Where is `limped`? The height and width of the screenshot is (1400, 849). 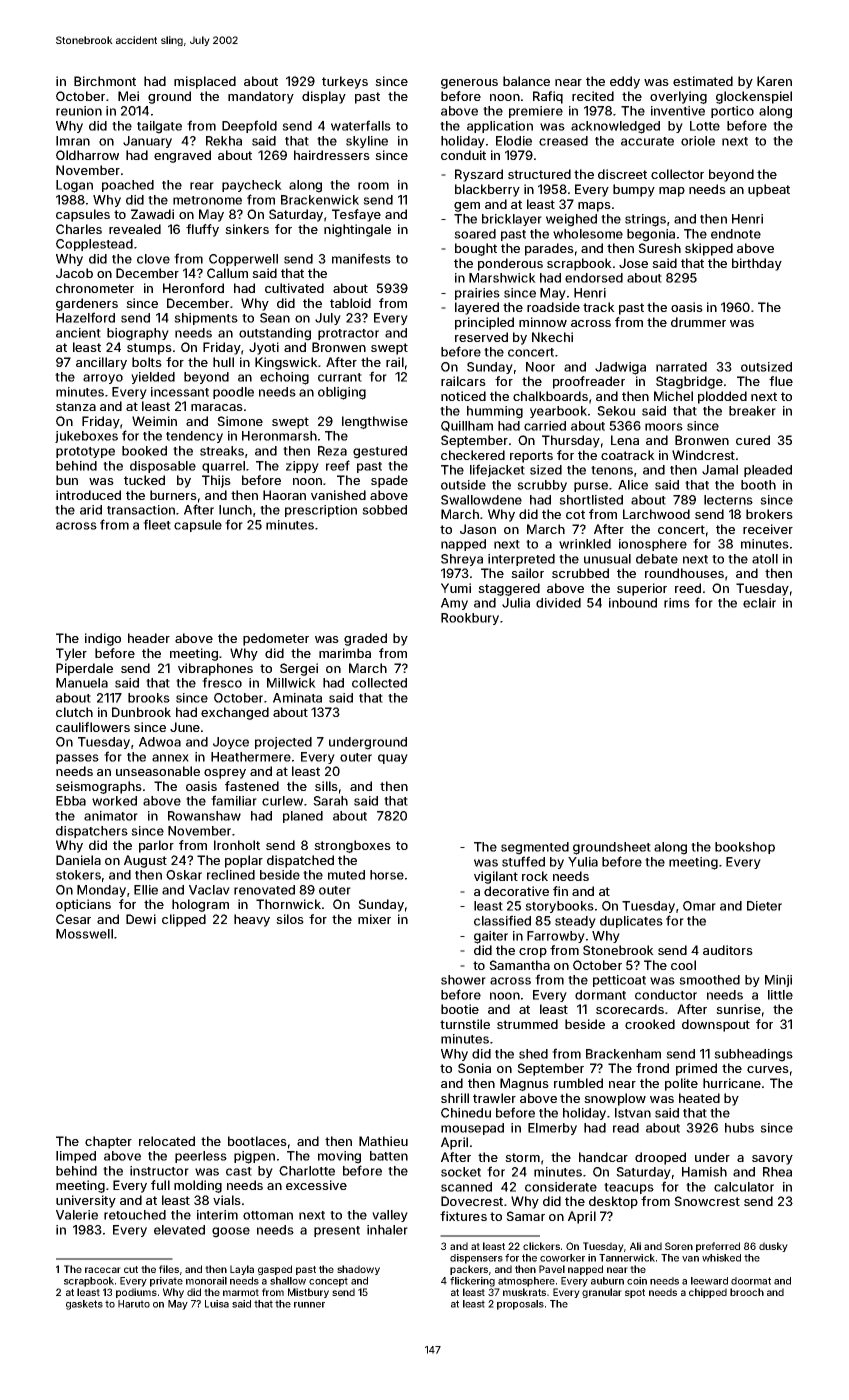 limped is located at coordinates (76, 1157).
